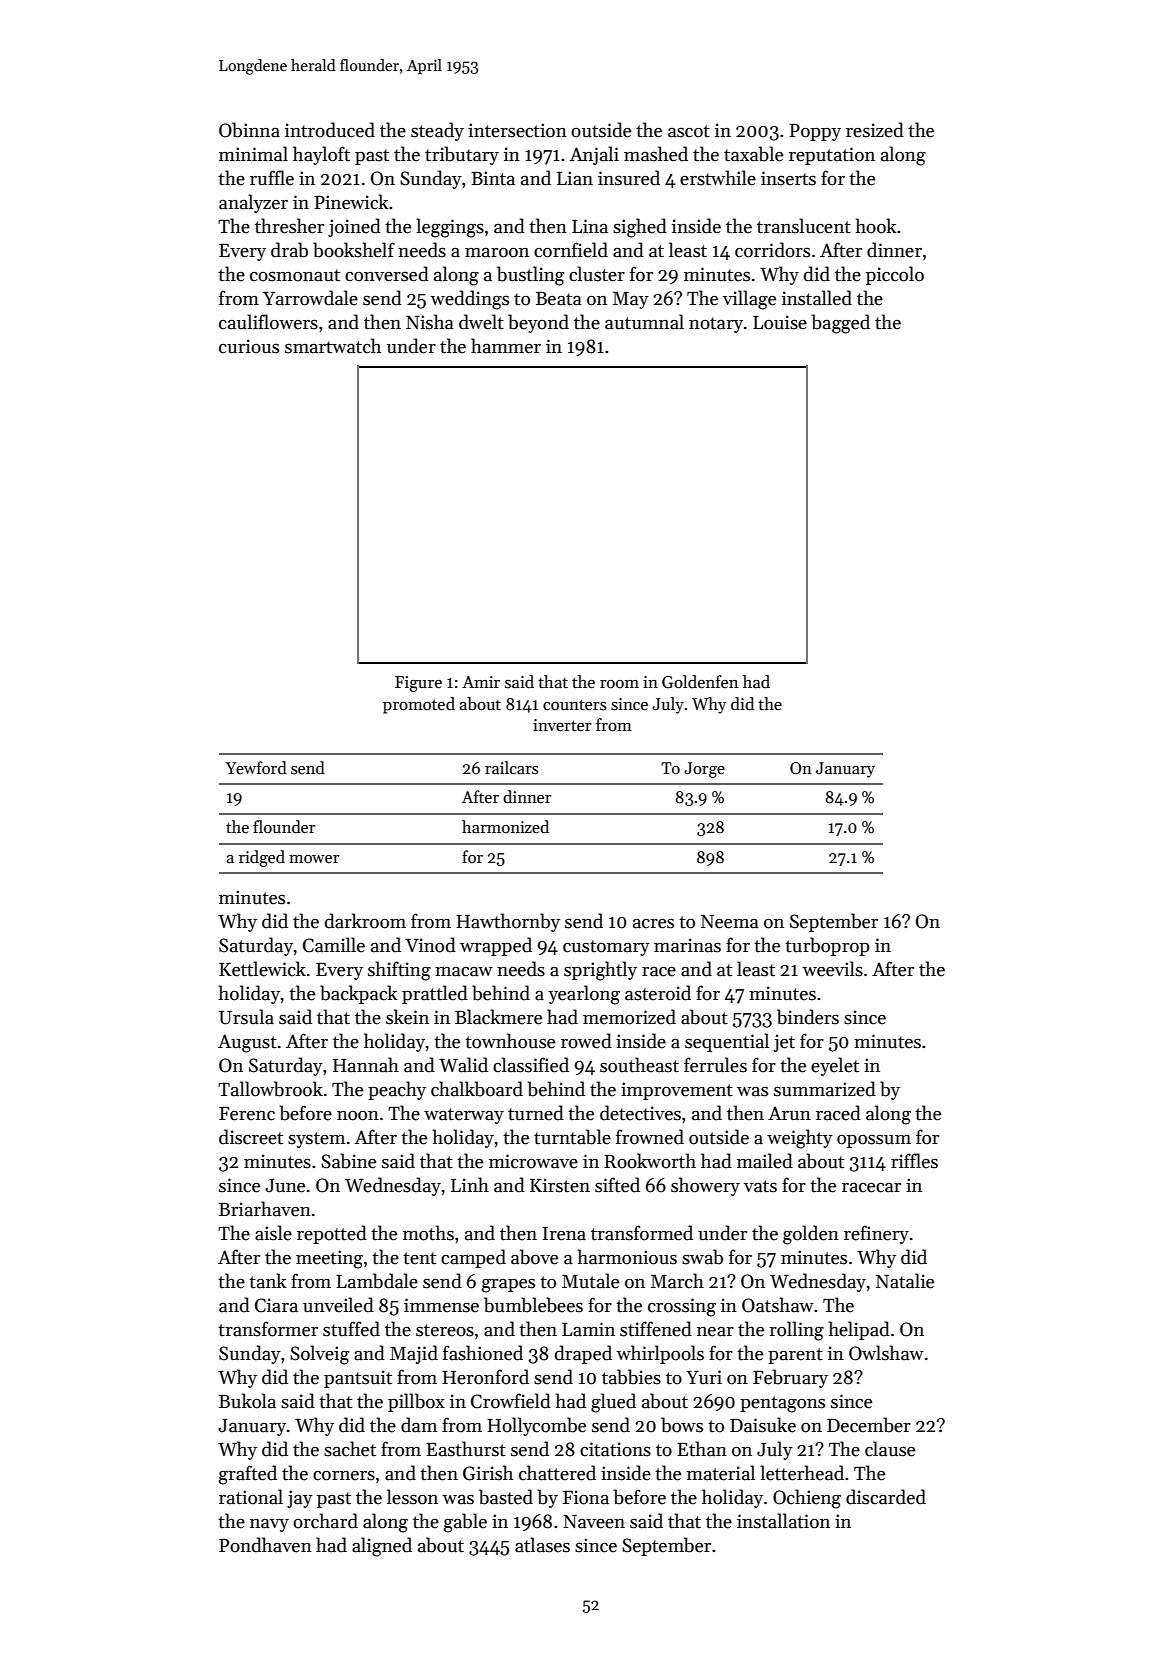  Describe the element at coordinates (247, 1401) in the screenshot. I see `Bukola` at that location.
